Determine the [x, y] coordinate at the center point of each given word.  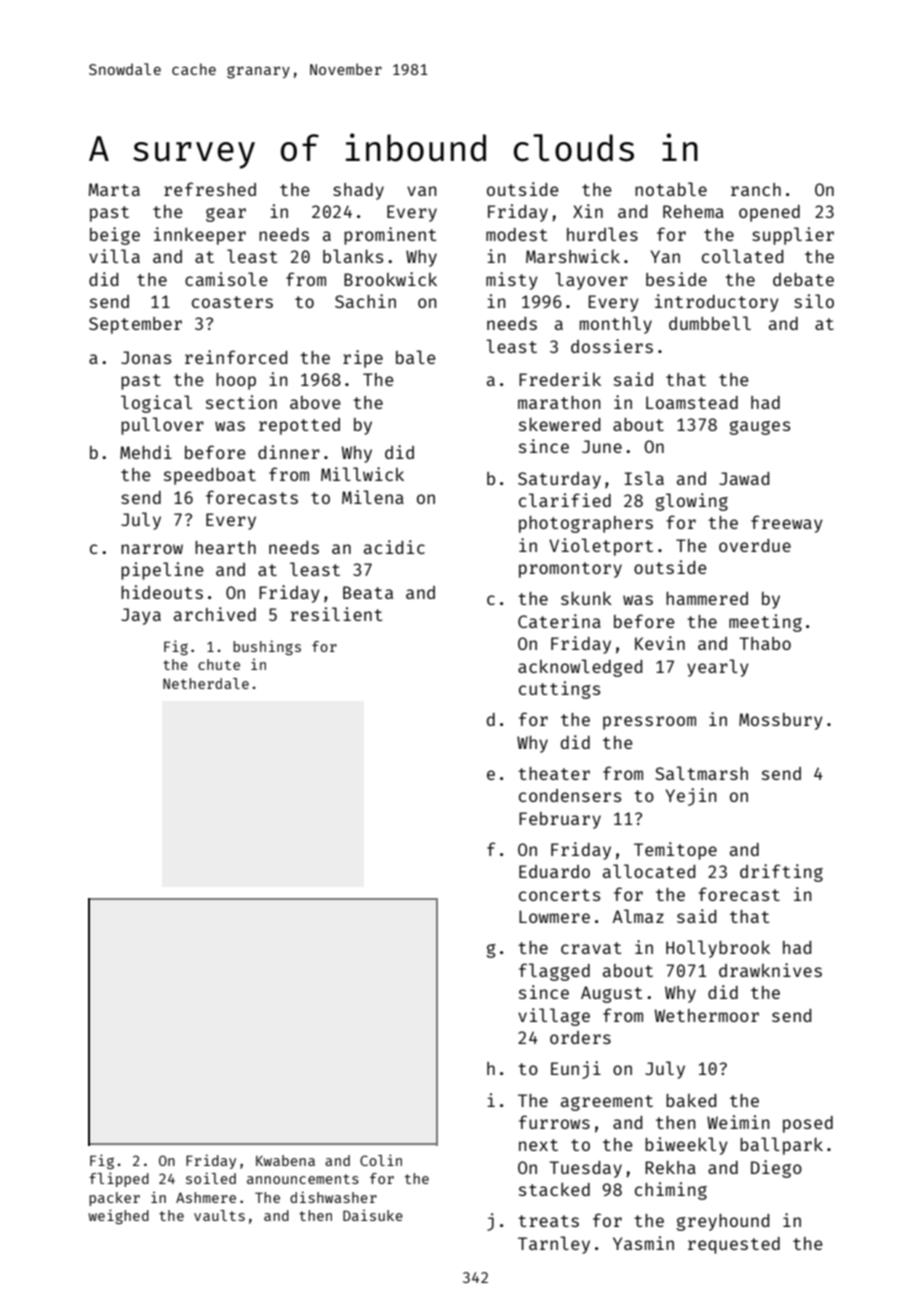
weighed [118, 1216]
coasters [232, 302]
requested [734, 1245]
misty [512, 281]
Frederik [560, 379]
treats [548, 1221]
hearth [225, 547]
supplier [793, 236]
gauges [760, 428]
